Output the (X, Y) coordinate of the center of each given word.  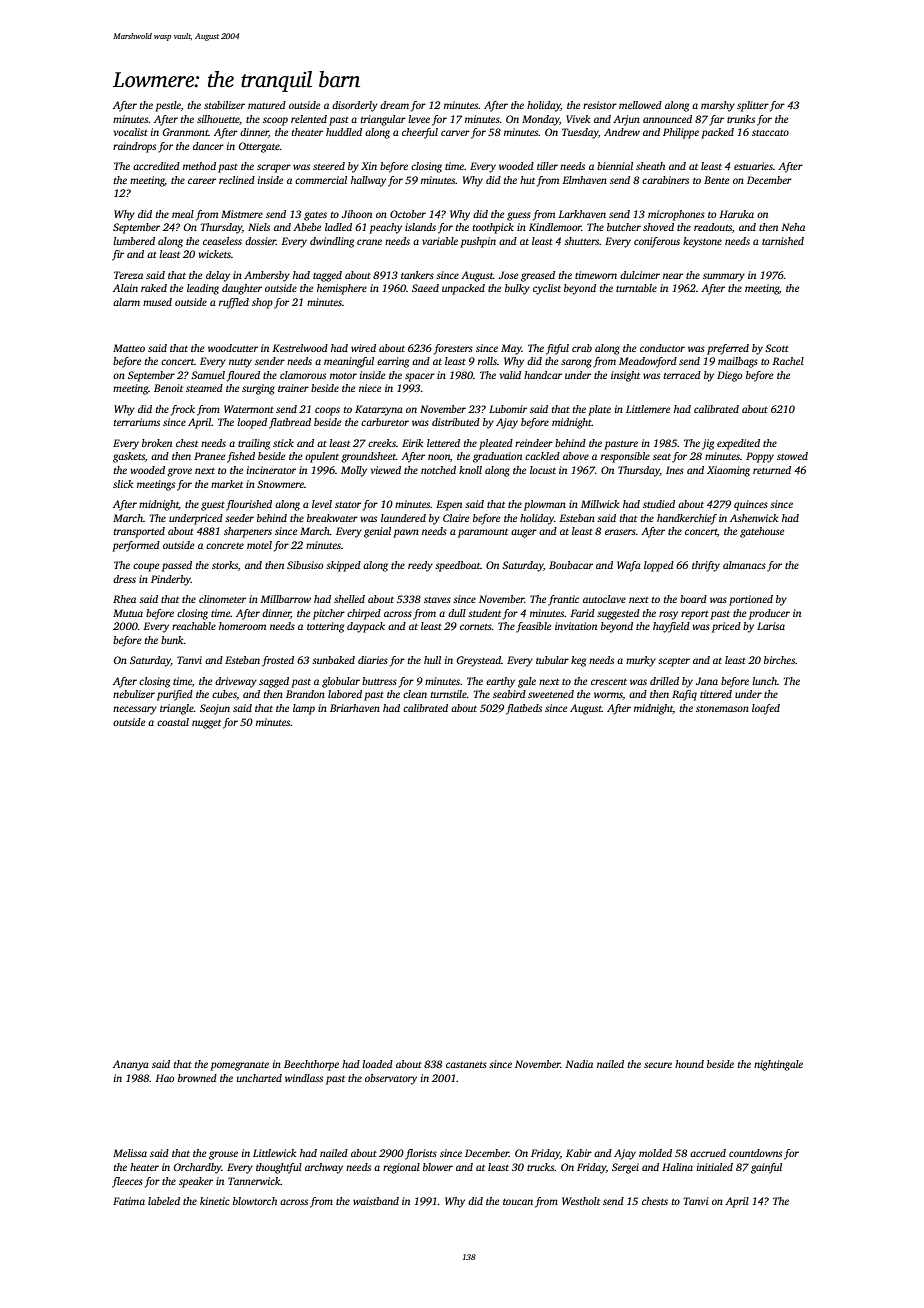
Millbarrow (285, 599)
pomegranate (239, 1066)
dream (394, 105)
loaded (377, 1064)
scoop (275, 121)
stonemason (722, 709)
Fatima (129, 1201)
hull (432, 660)
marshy (718, 106)
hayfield (671, 627)
